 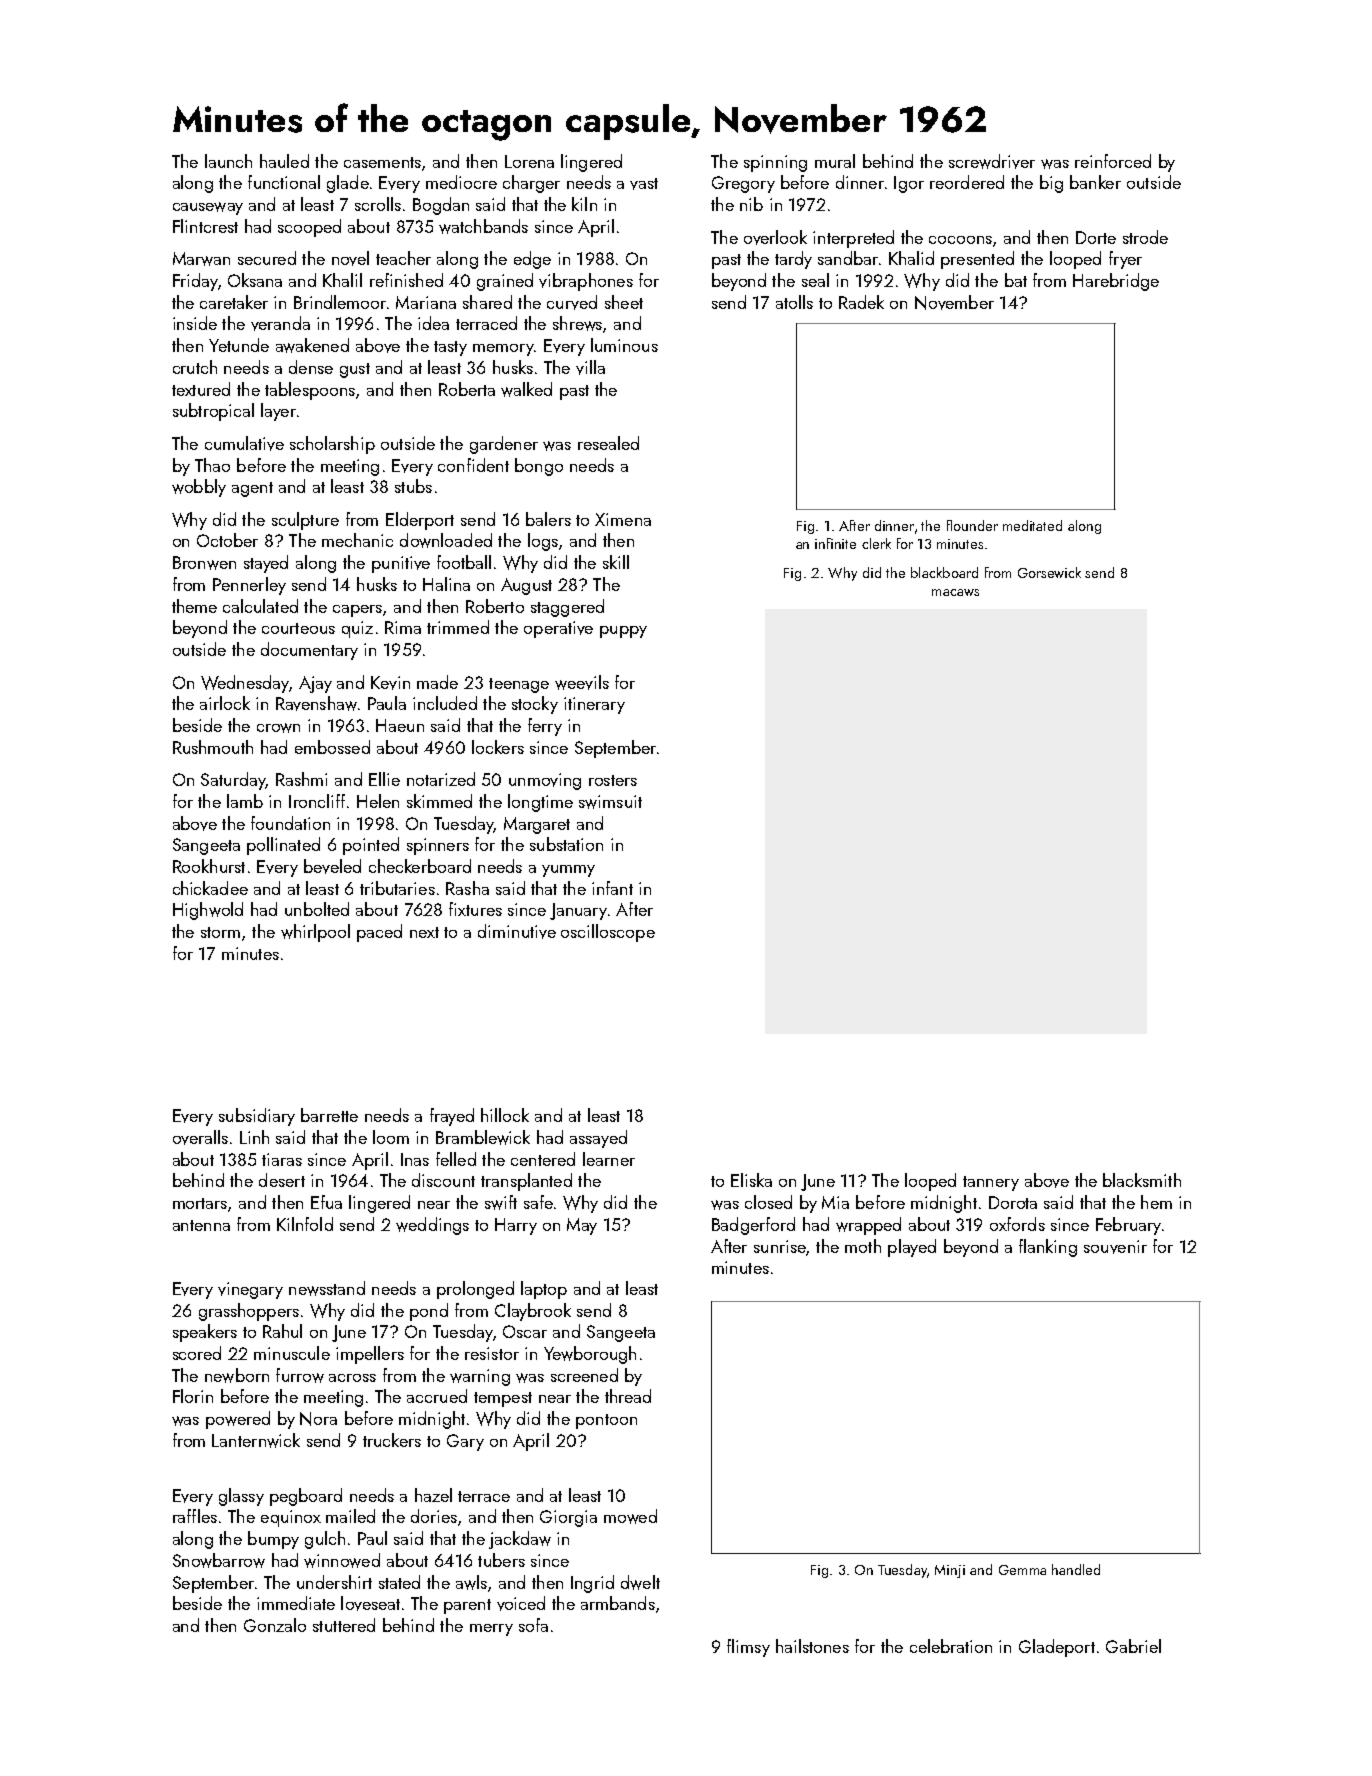 What do you see at coordinates (228, 161) in the image?
I see `launch` at bounding box center [228, 161].
